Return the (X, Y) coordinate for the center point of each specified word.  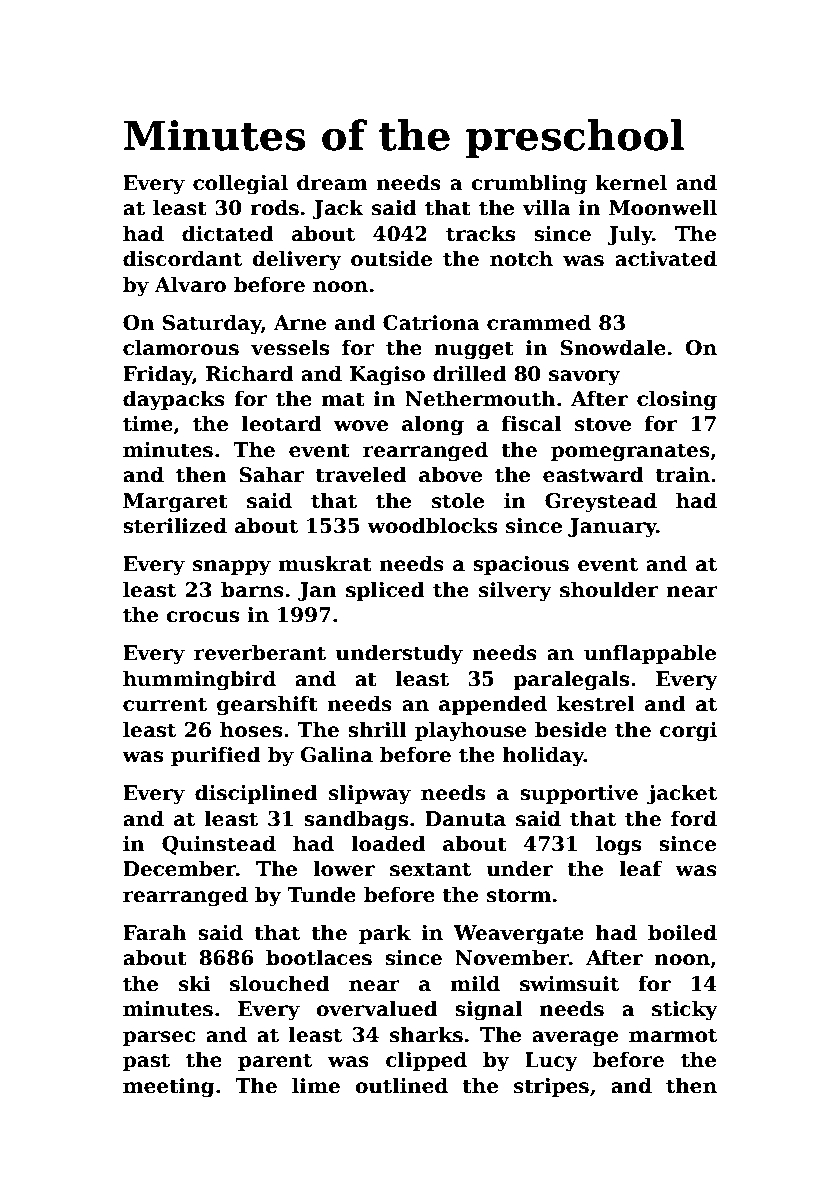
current (165, 704)
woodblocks (432, 525)
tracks (480, 233)
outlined (401, 1085)
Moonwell (663, 207)
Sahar (271, 474)
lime (316, 1085)
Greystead (601, 502)
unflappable (650, 654)
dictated (228, 233)
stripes (551, 1087)
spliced (385, 591)
